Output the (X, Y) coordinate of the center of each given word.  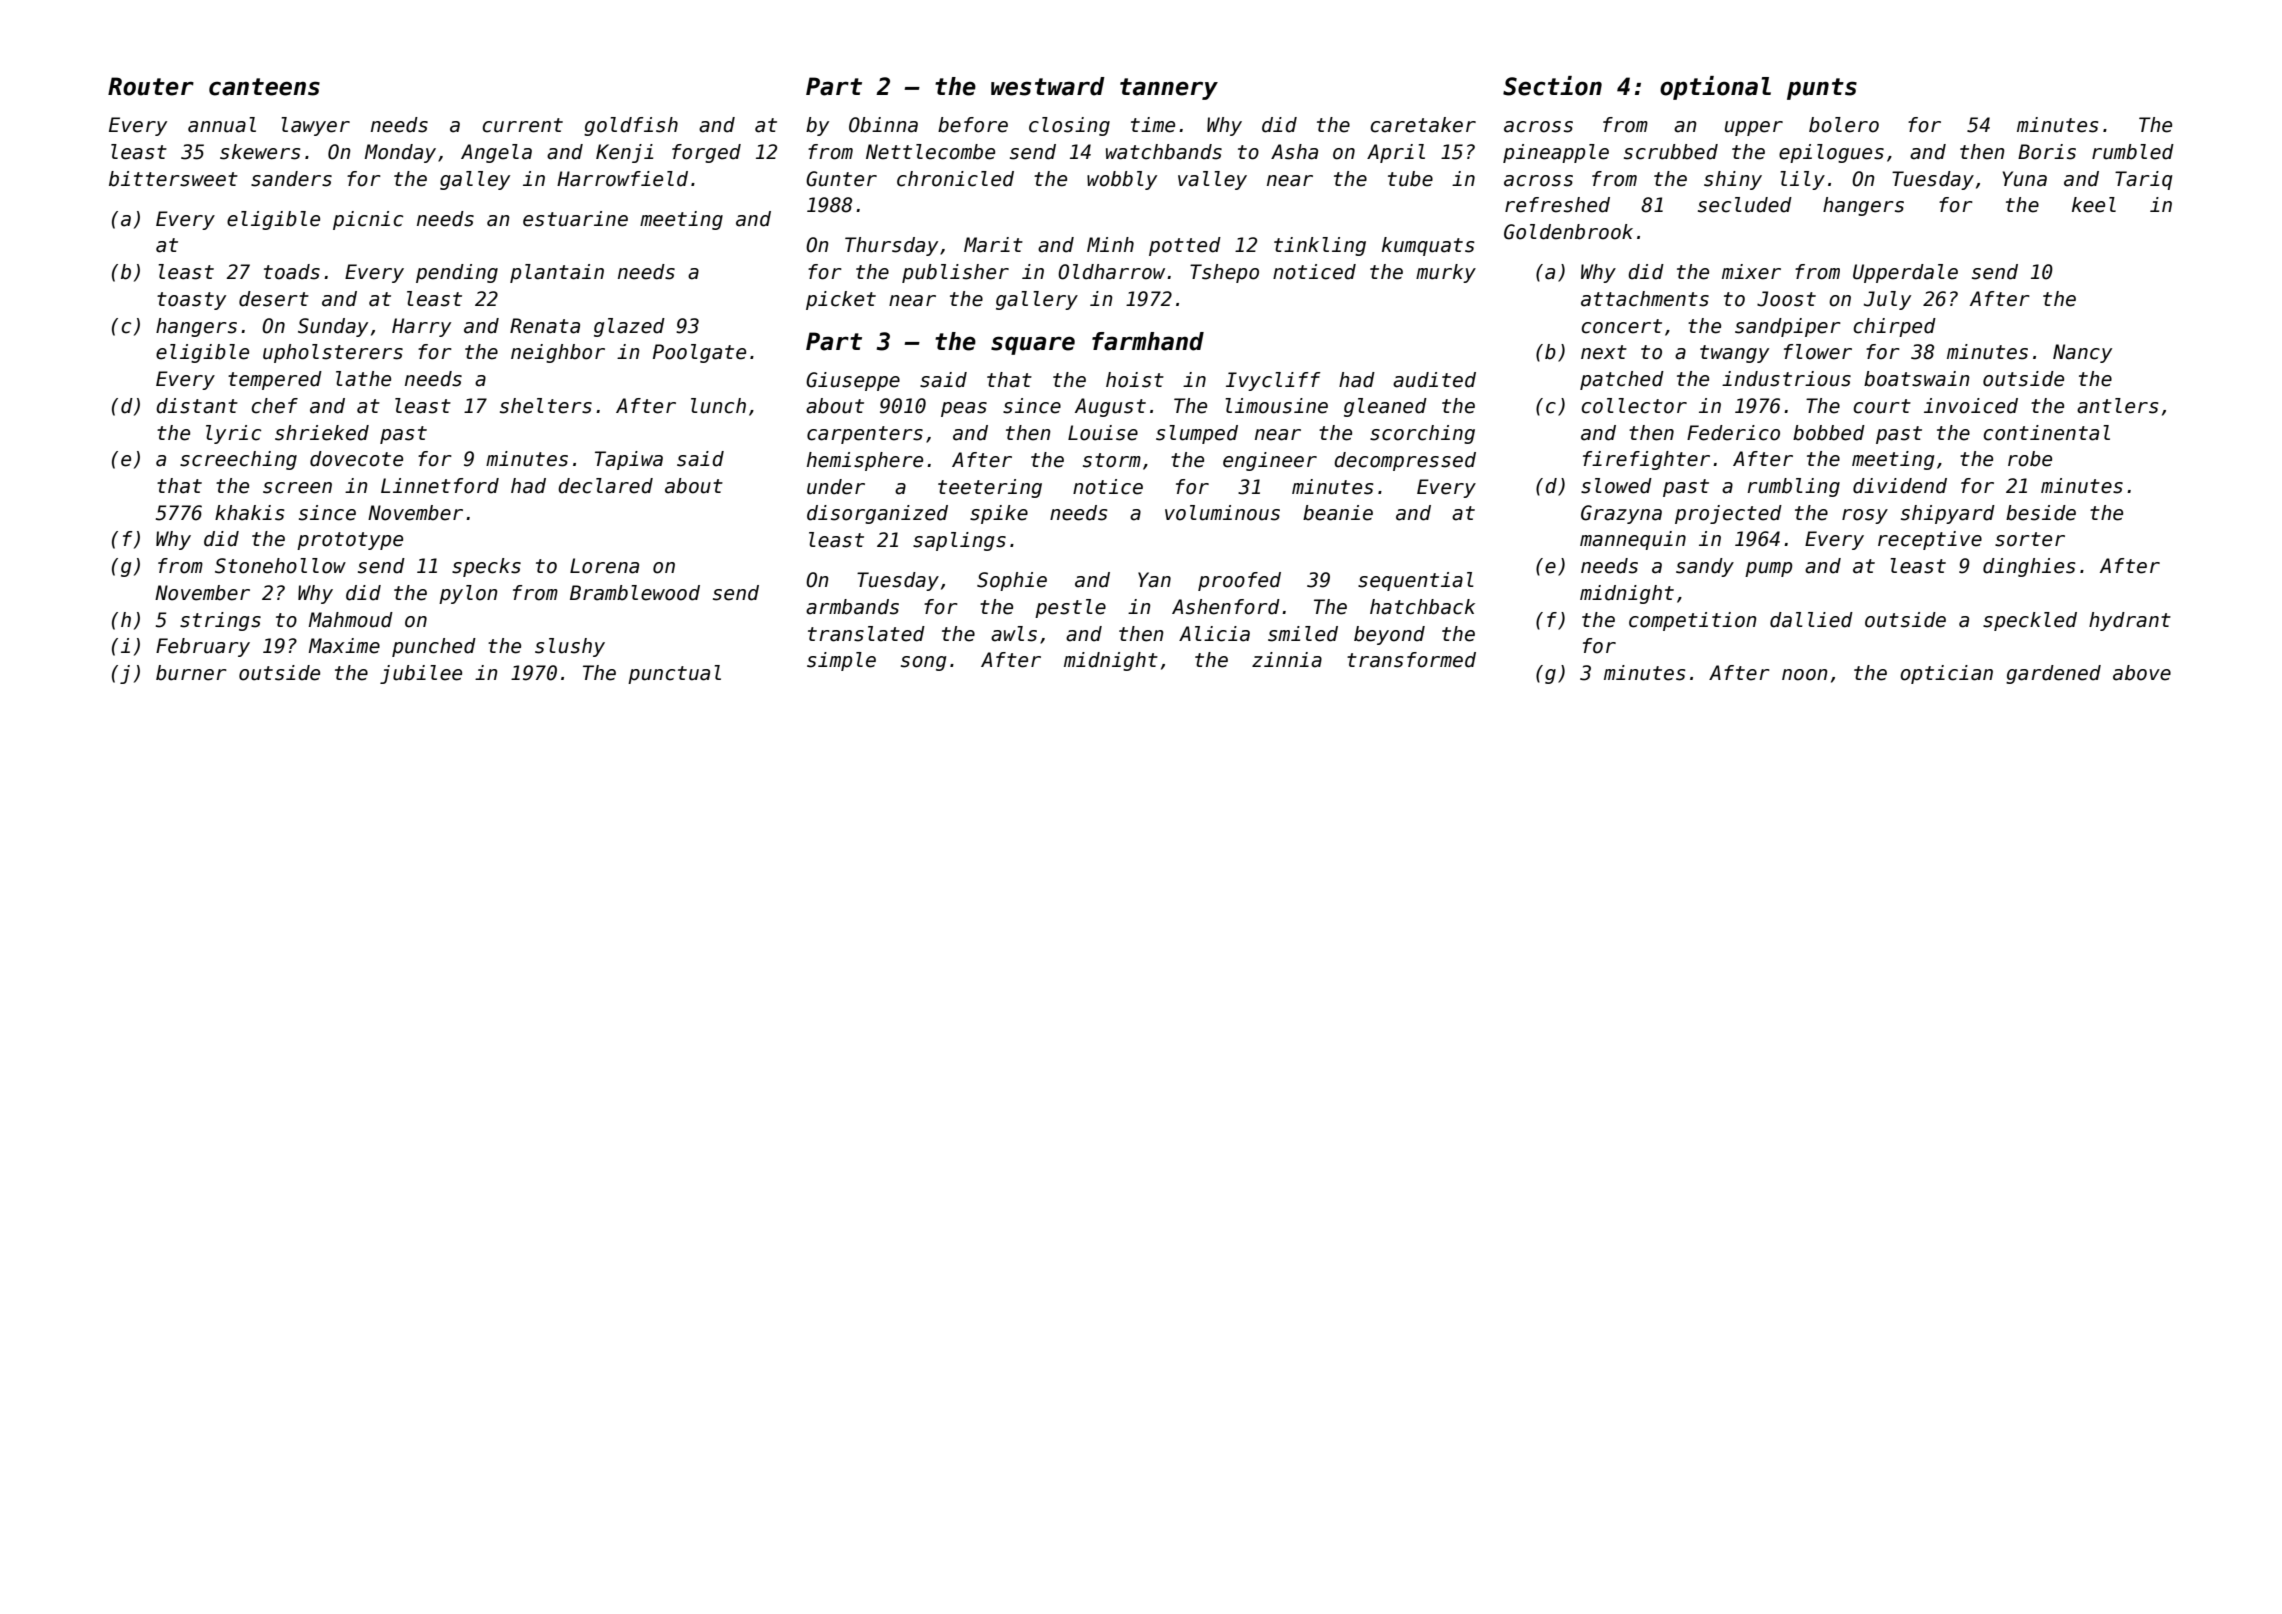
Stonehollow (280, 566)
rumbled (2133, 152)
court (1882, 406)
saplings (959, 541)
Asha (1294, 152)
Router (151, 86)
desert (274, 299)
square (1033, 345)
